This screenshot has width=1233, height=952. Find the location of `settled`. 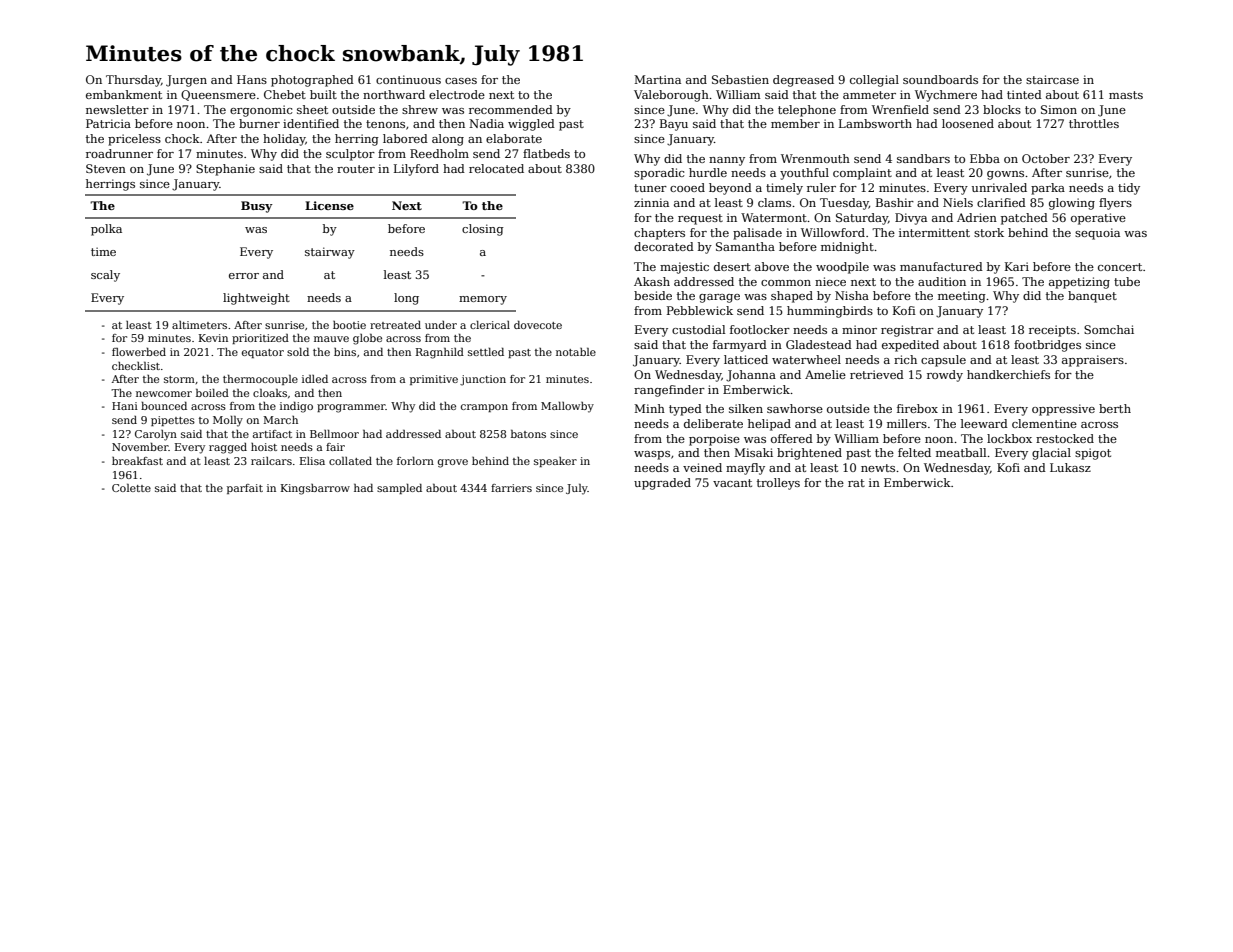

settled is located at coordinates (486, 352).
